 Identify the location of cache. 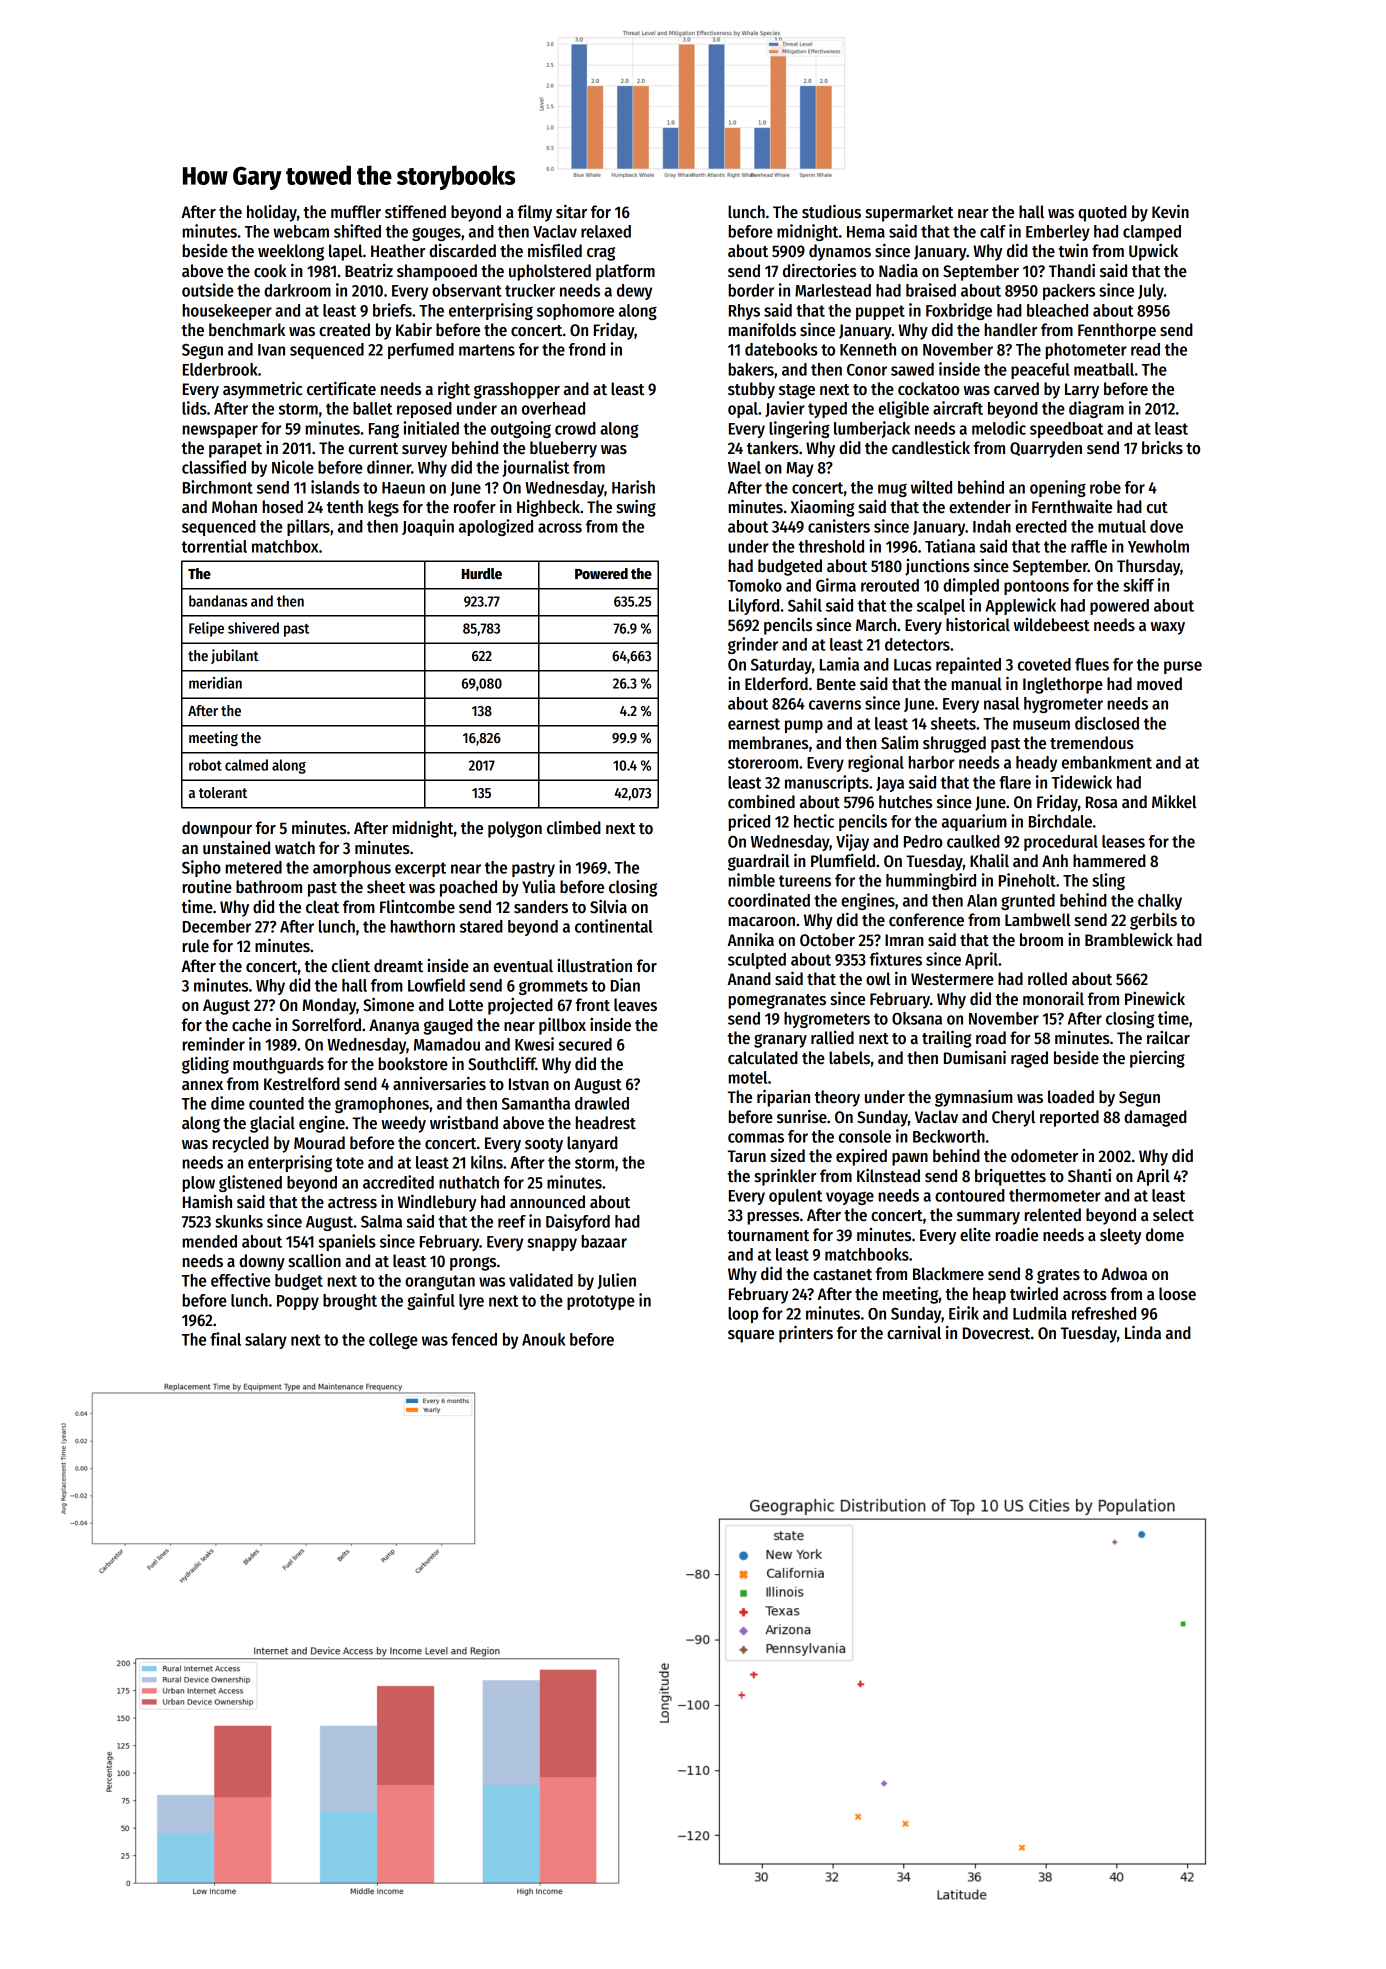
(251, 1025).
